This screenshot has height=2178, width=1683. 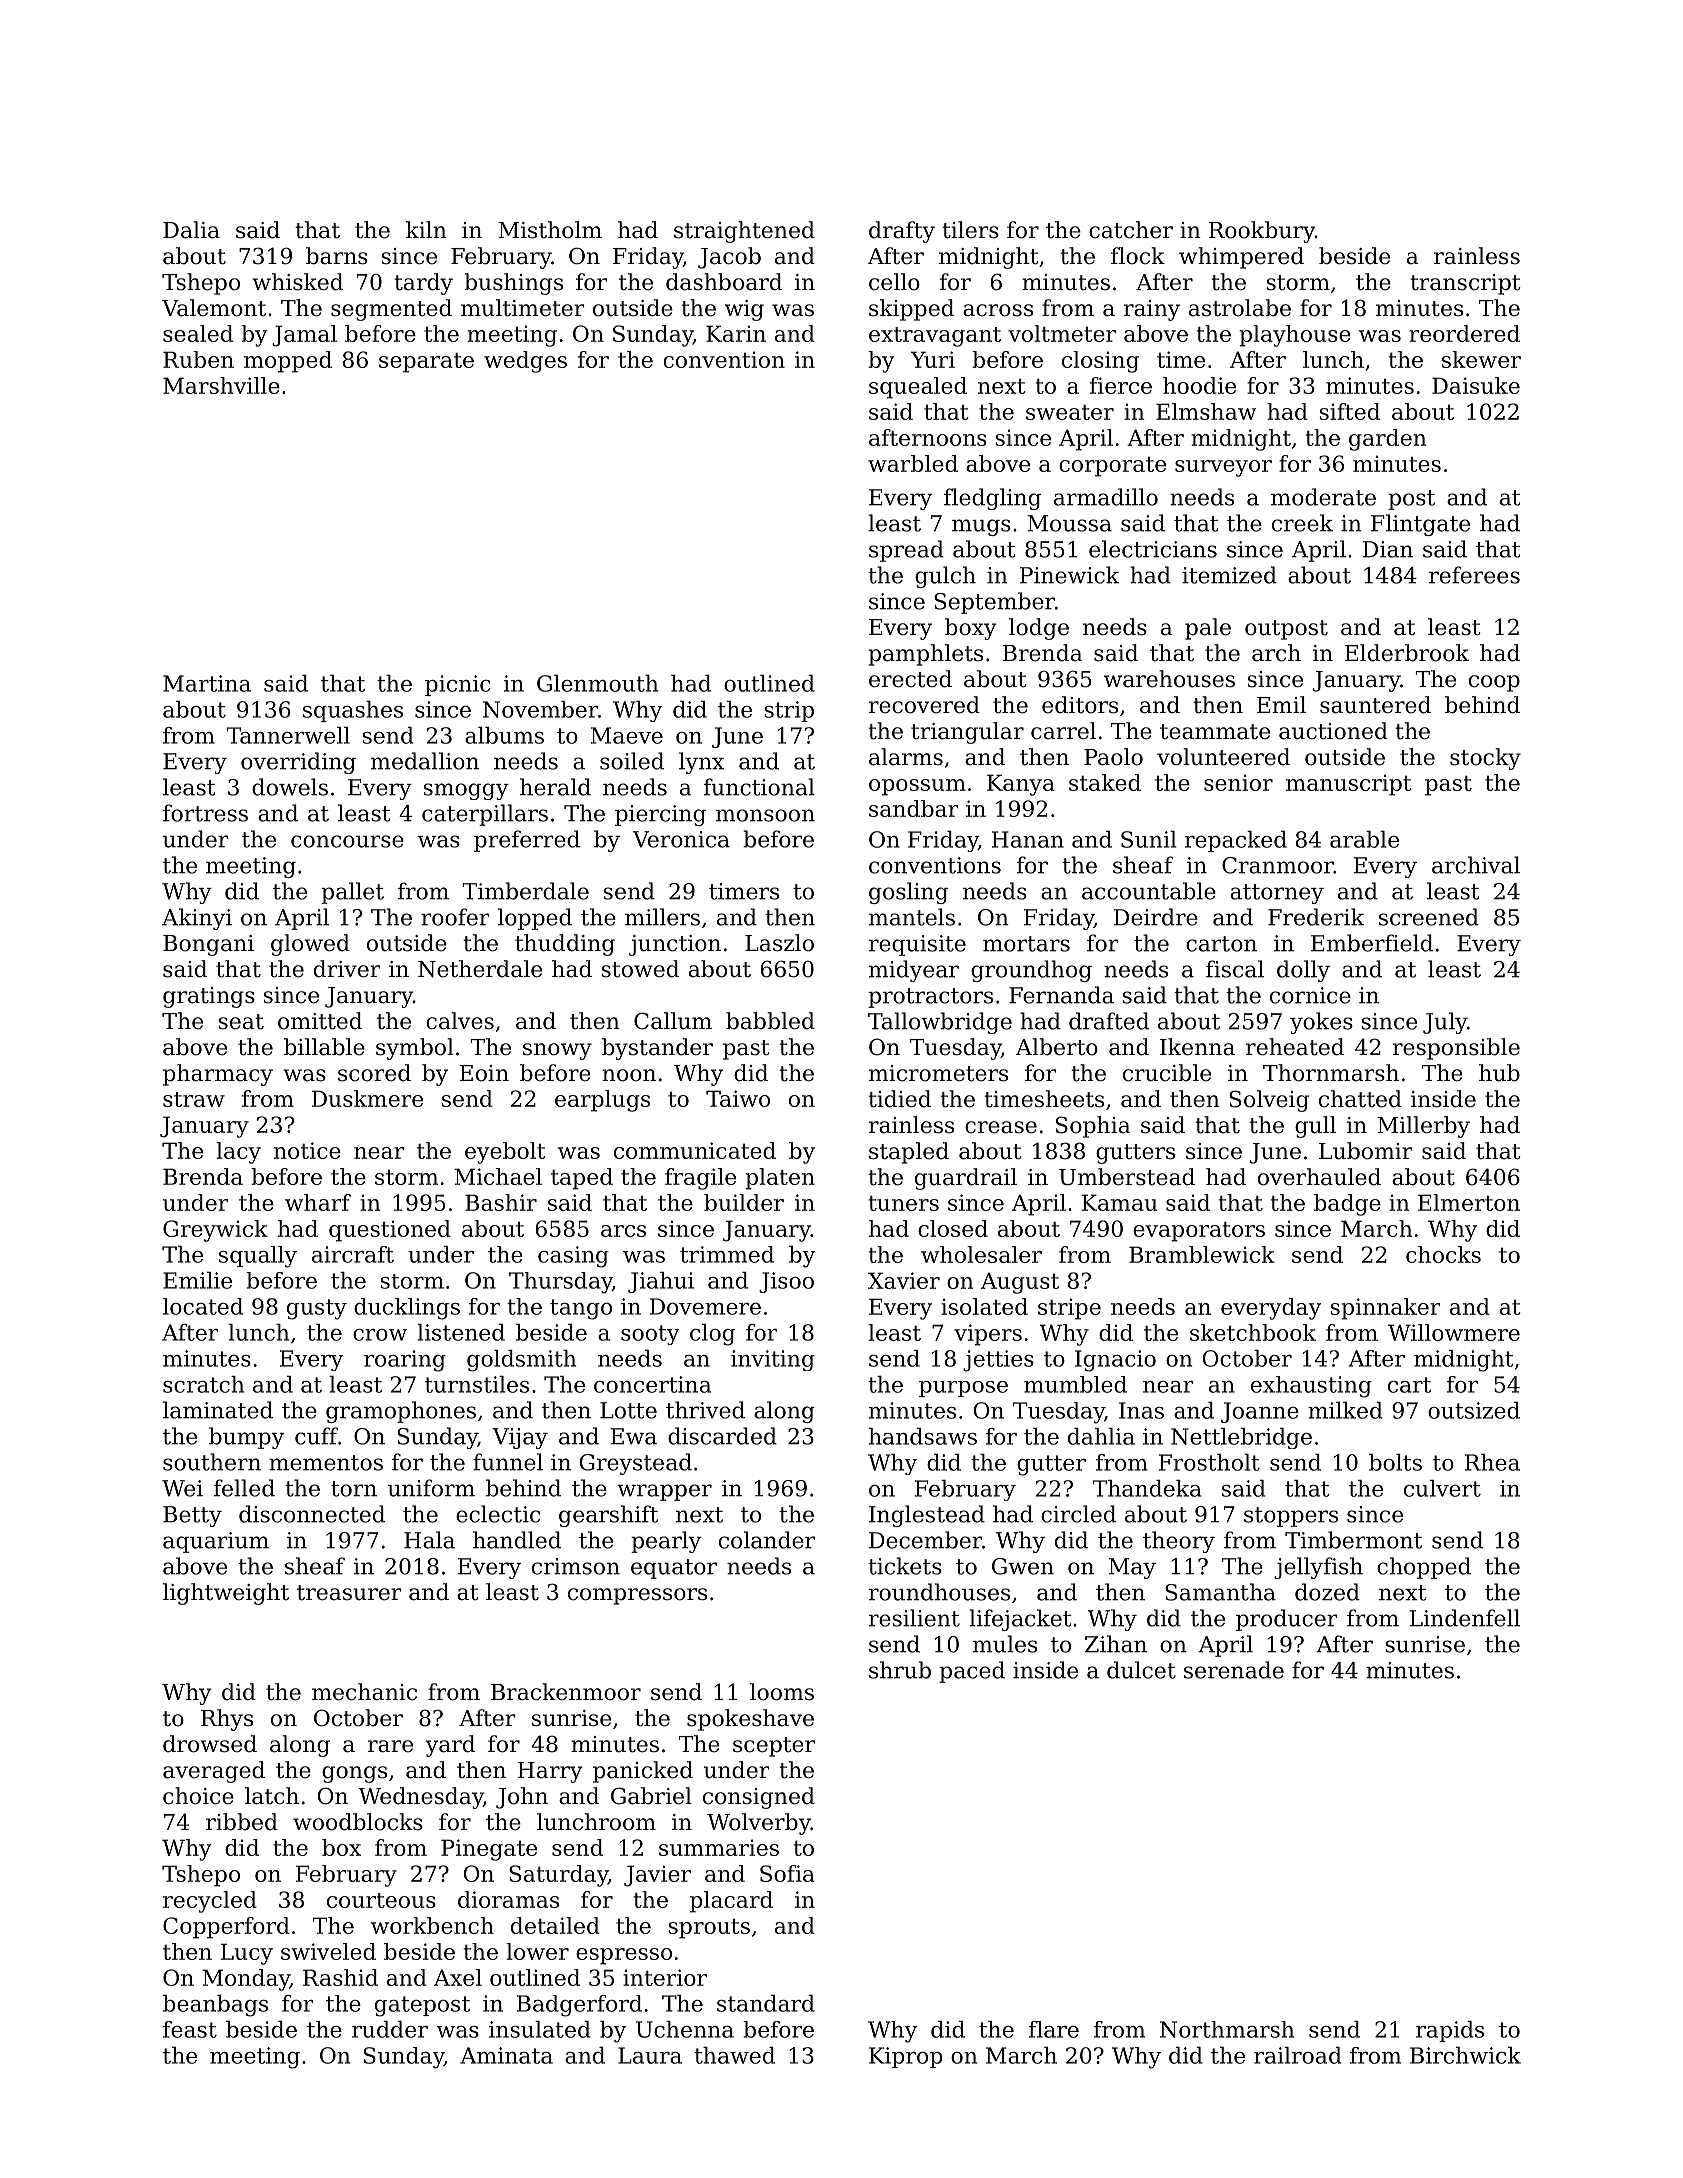 I want to click on Kiprop, so click(x=905, y=2057).
